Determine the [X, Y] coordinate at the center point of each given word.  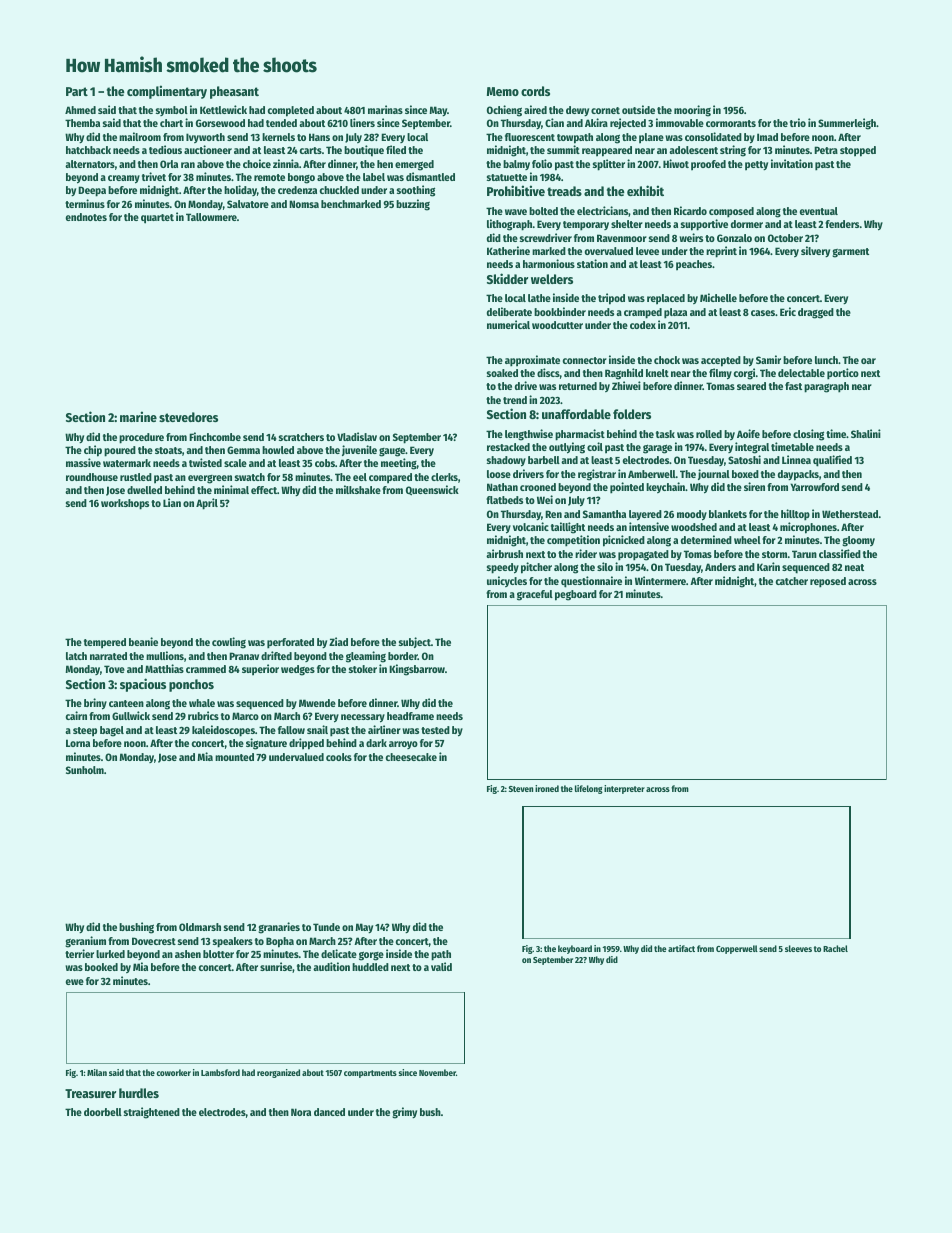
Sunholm [85, 770]
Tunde [326, 927]
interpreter [624, 789]
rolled [709, 434]
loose [499, 474]
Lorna [78, 743]
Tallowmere [211, 217]
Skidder [507, 278]
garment [850, 253]
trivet [154, 176]
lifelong [589, 789]
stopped [858, 151]
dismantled [430, 176]
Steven [521, 789]
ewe [75, 982]
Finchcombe [215, 436]
